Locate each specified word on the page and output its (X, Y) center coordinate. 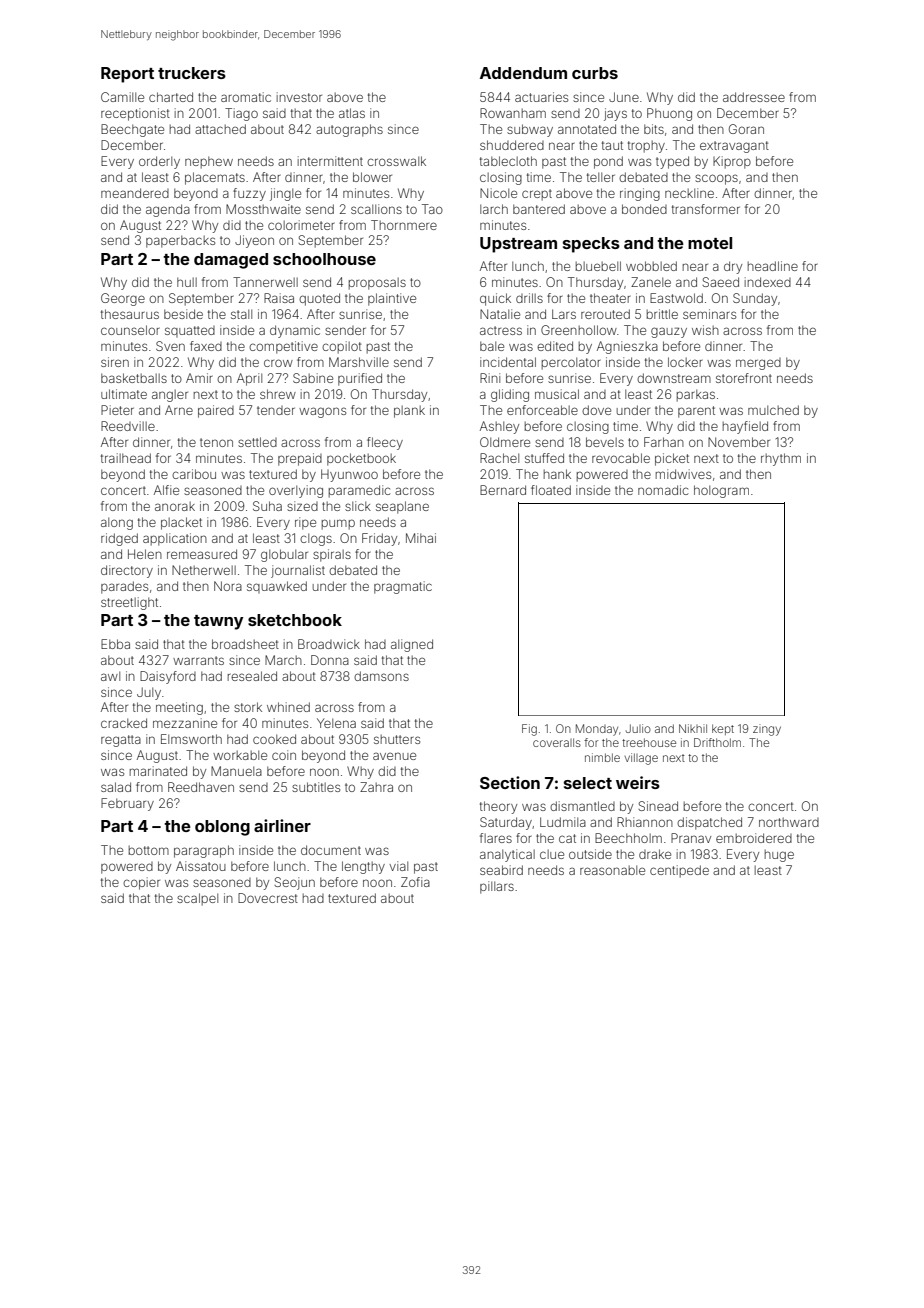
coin (284, 755)
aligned (412, 645)
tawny (219, 622)
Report (127, 75)
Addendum (523, 73)
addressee (754, 97)
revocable (621, 458)
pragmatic (403, 587)
